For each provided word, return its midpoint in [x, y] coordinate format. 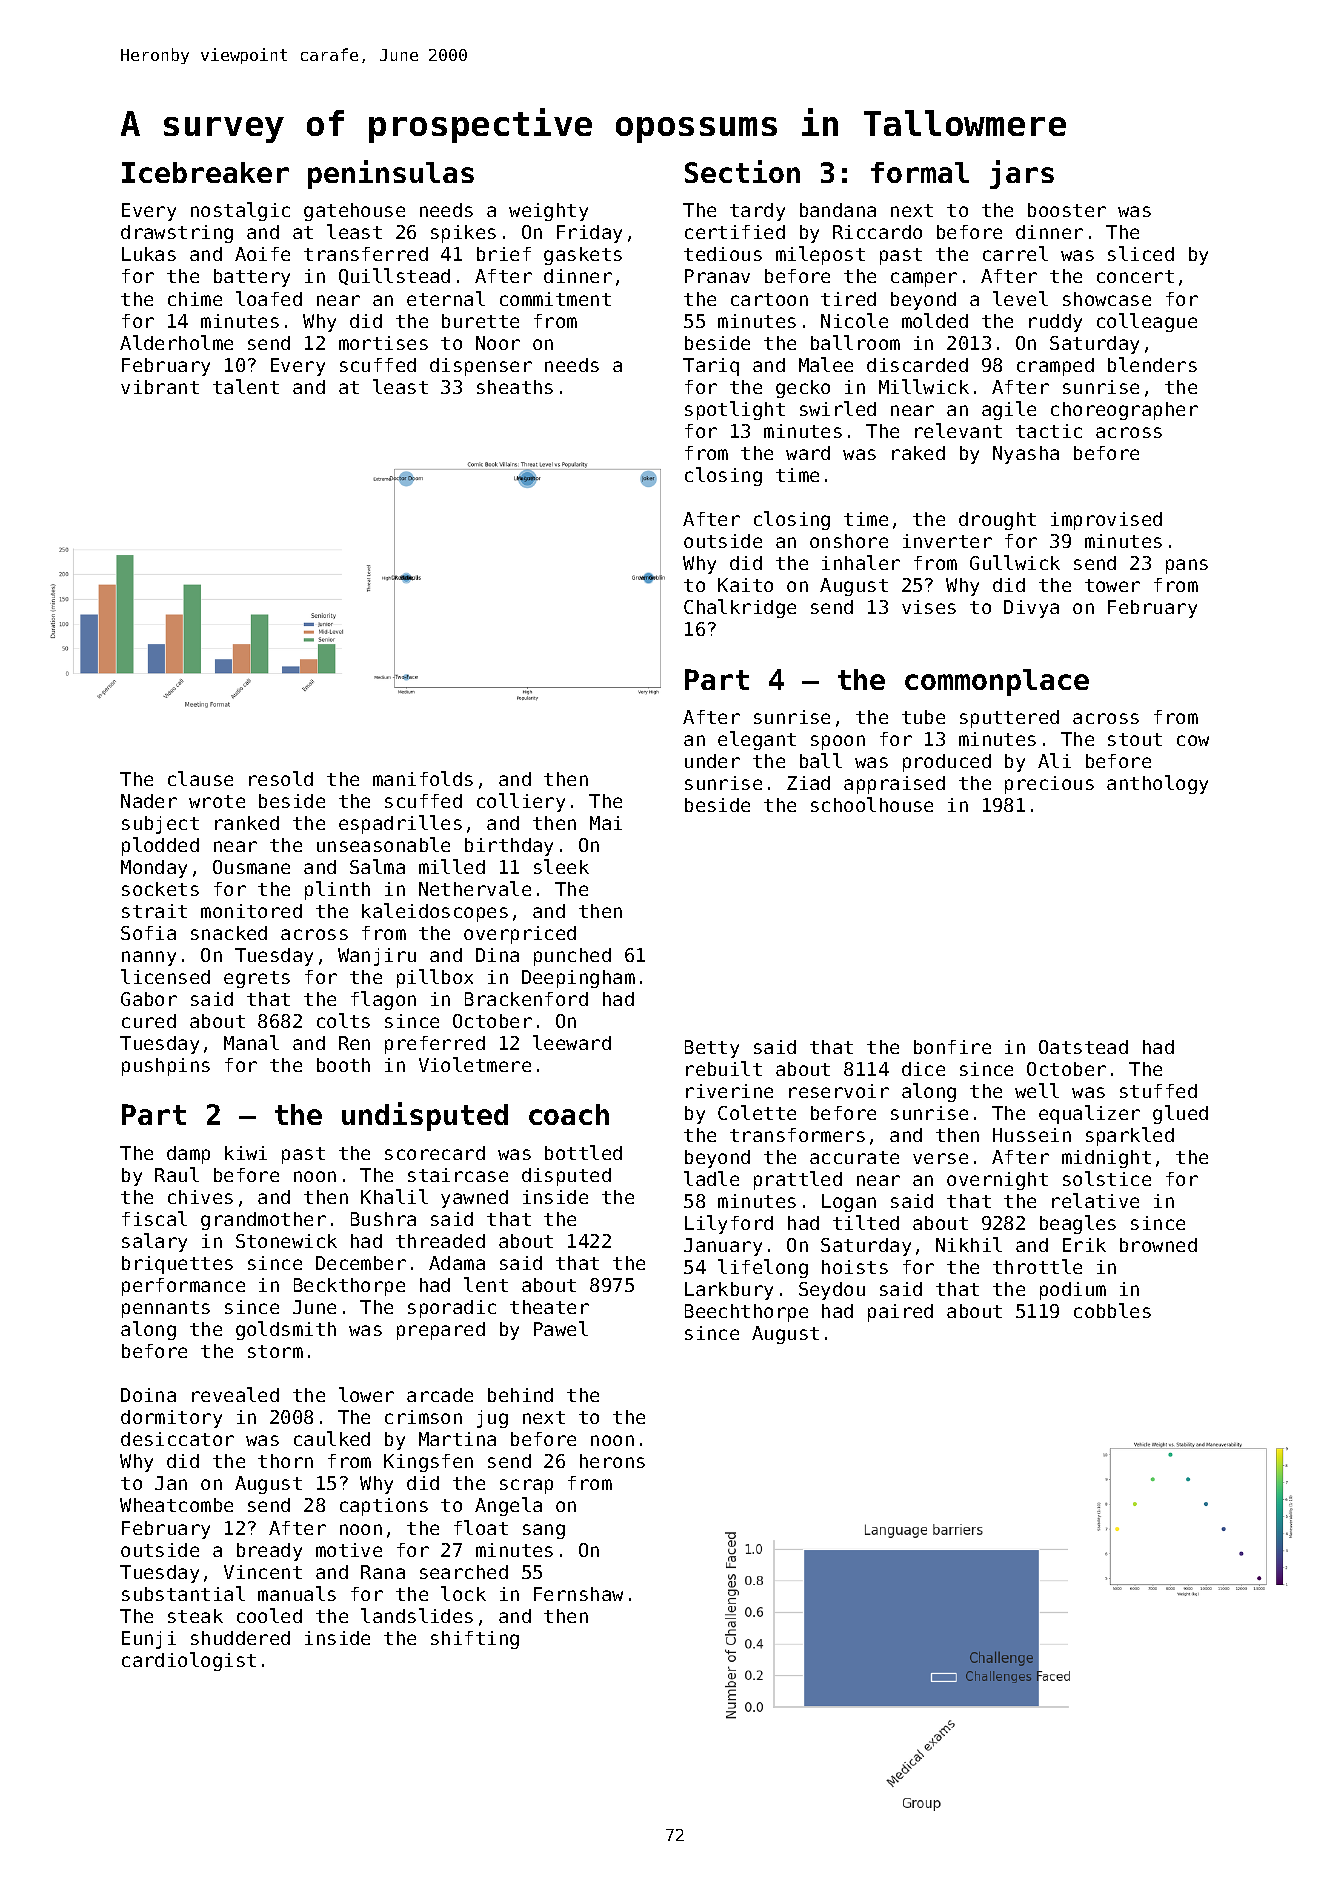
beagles [1078, 1224]
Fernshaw [578, 1594]
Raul [177, 1174]
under [712, 761]
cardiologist [189, 1661]
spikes [463, 234]
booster [1067, 210]
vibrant [160, 387]
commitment [555, 299]
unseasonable [383, 844]
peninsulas [391, 174]
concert [1135, 276]
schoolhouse [872, 804]
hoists [855, 1267]
